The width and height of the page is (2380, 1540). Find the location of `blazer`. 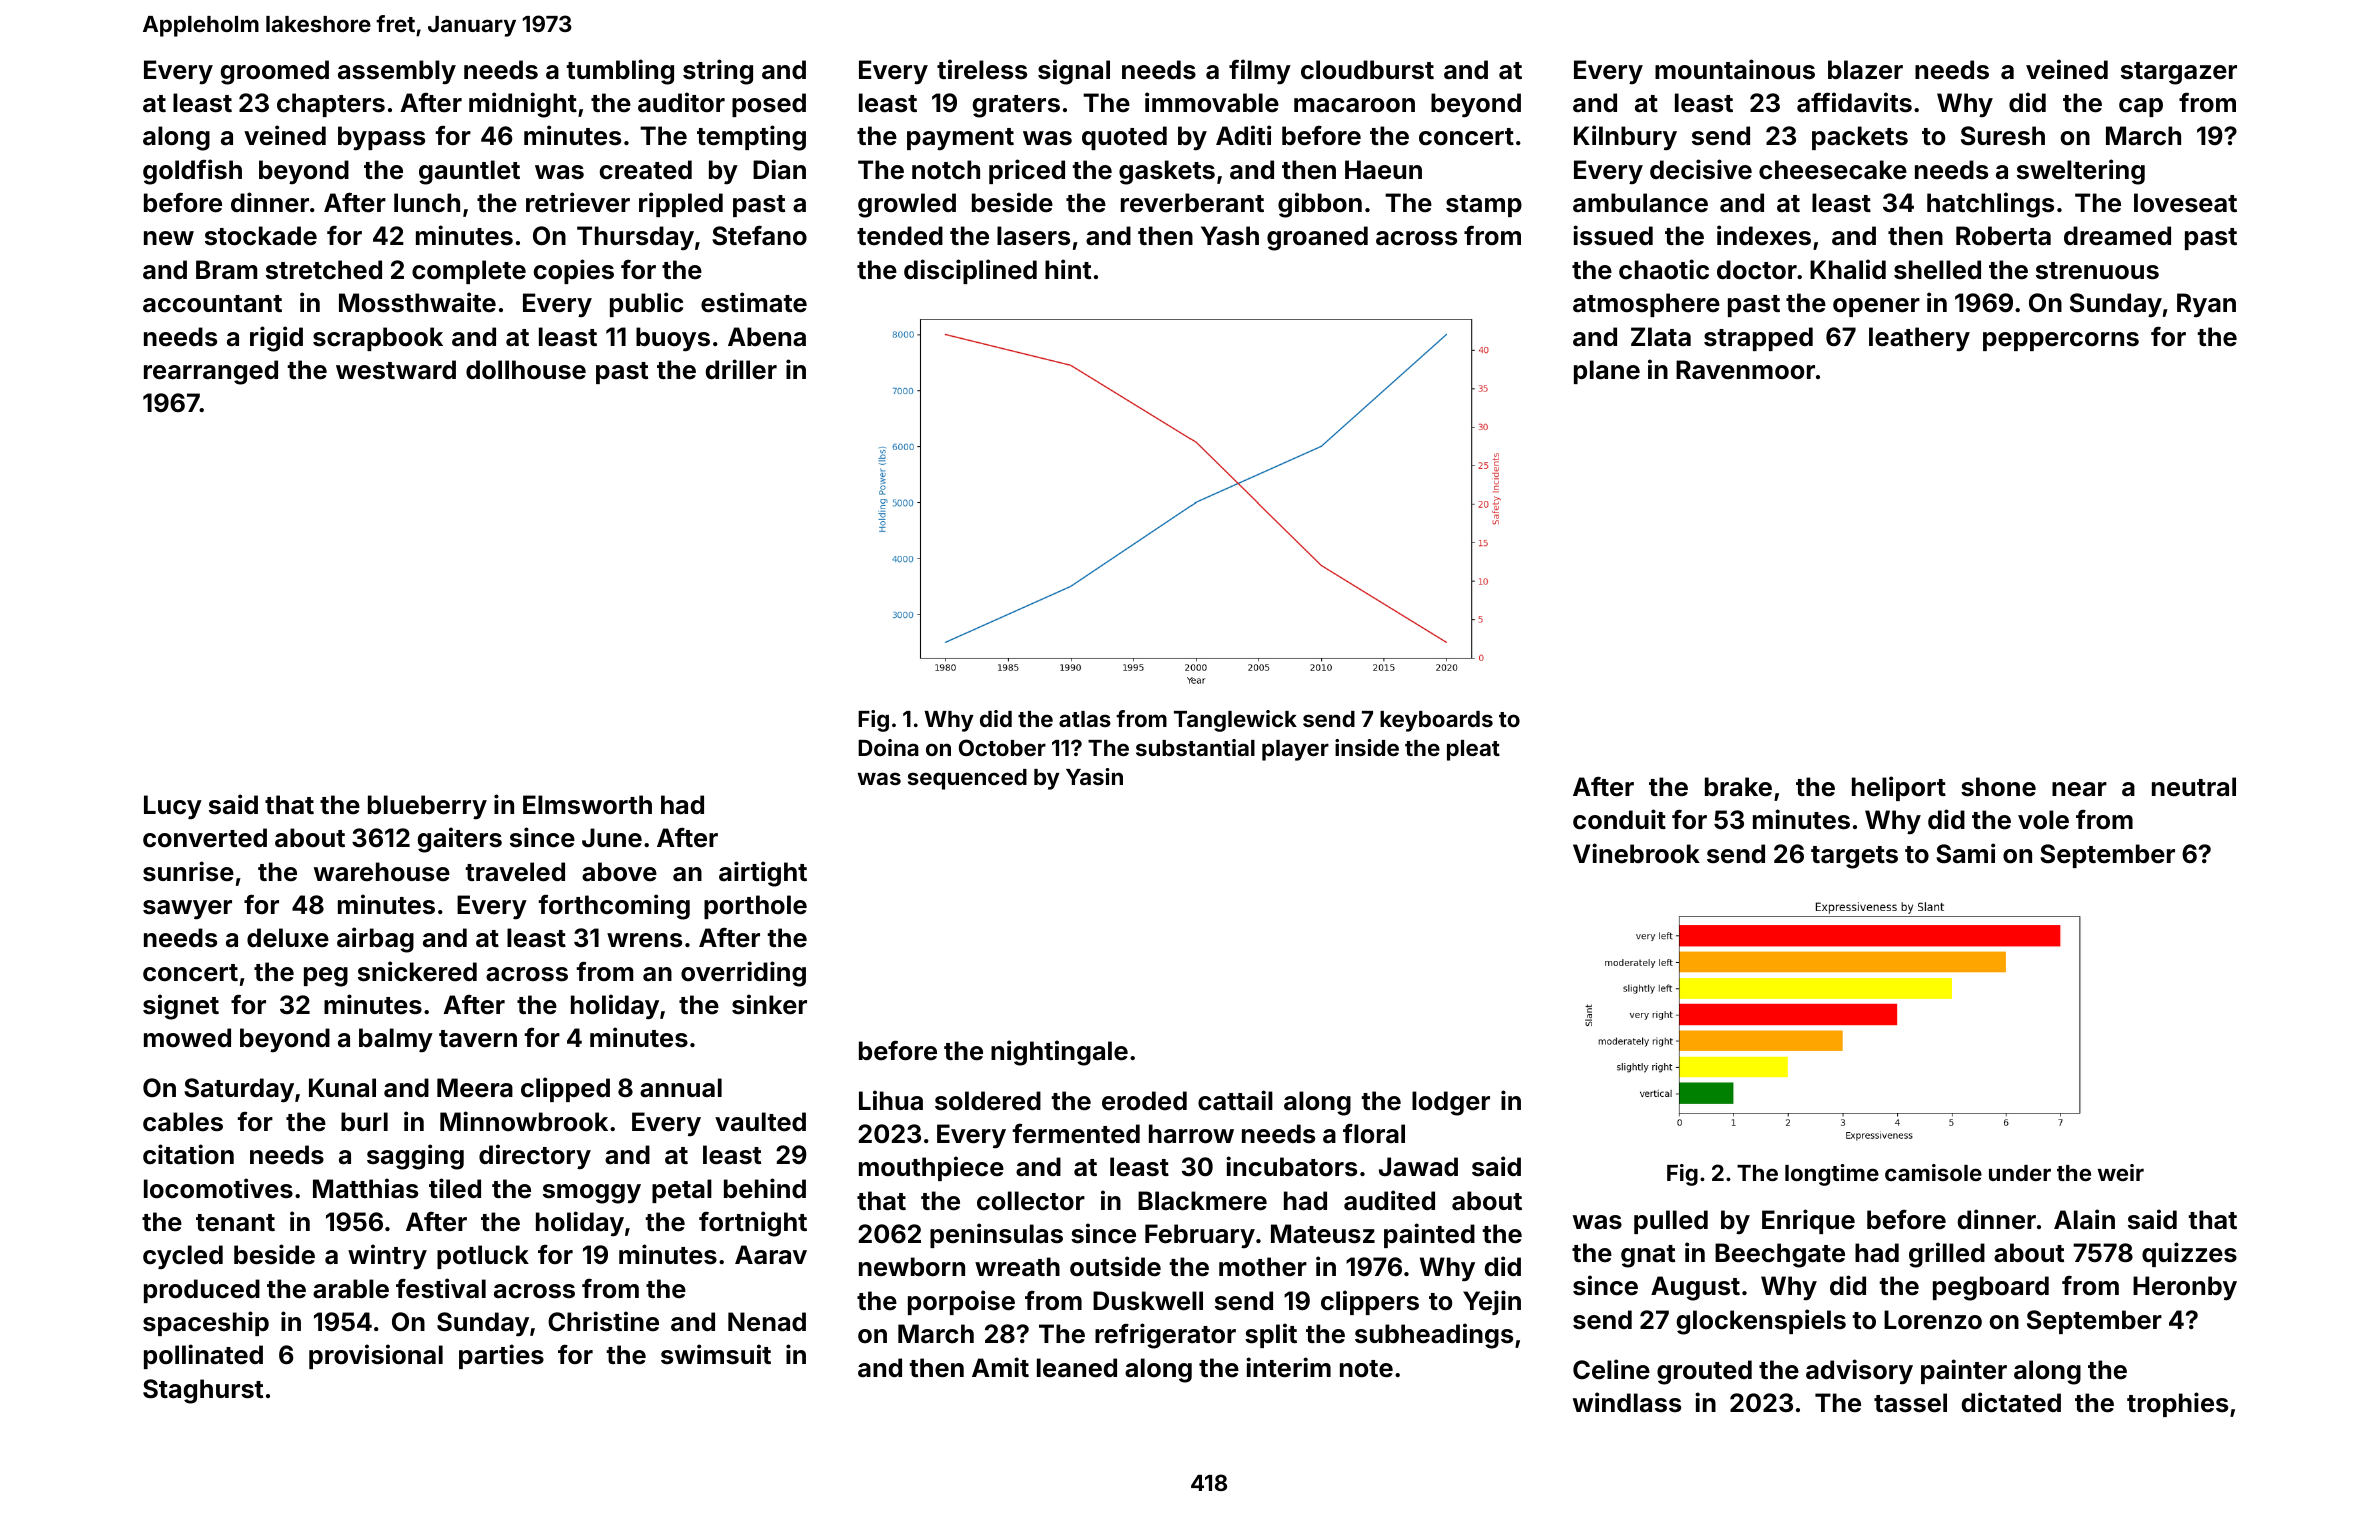

blazer is located at coordinates (1865, 70).
